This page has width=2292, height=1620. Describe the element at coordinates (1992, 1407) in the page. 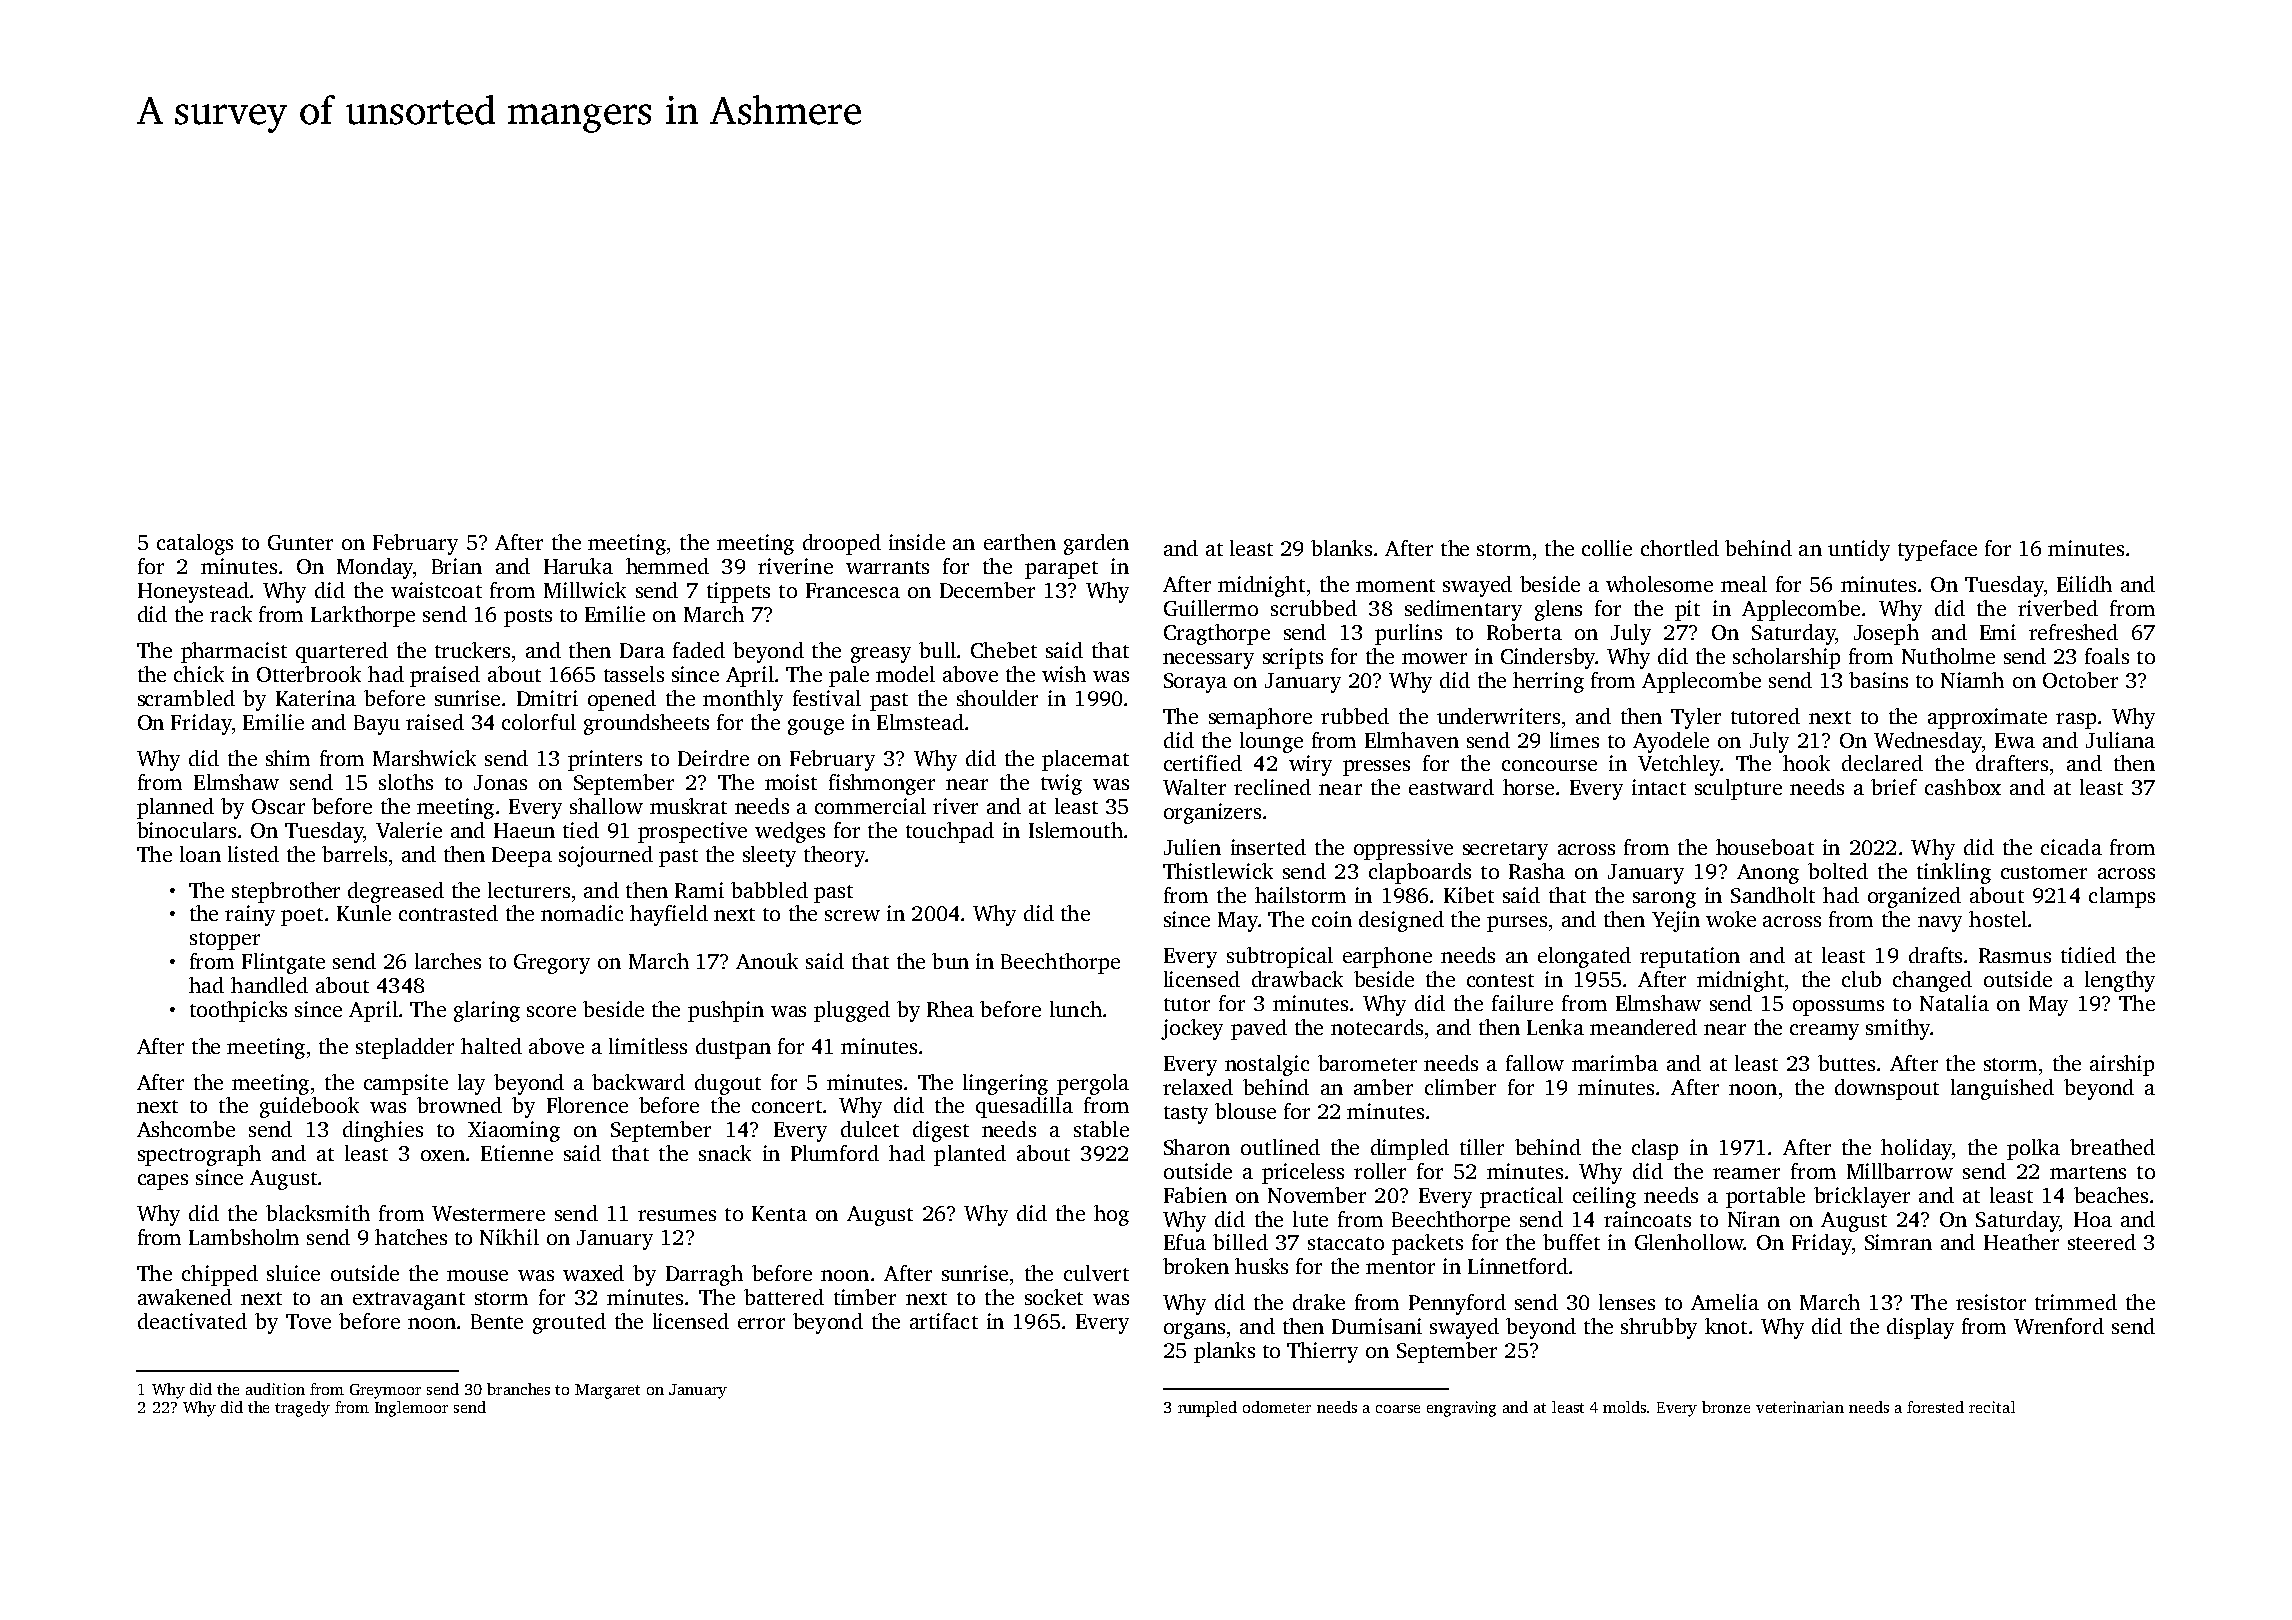

I see `recital` at that location.
